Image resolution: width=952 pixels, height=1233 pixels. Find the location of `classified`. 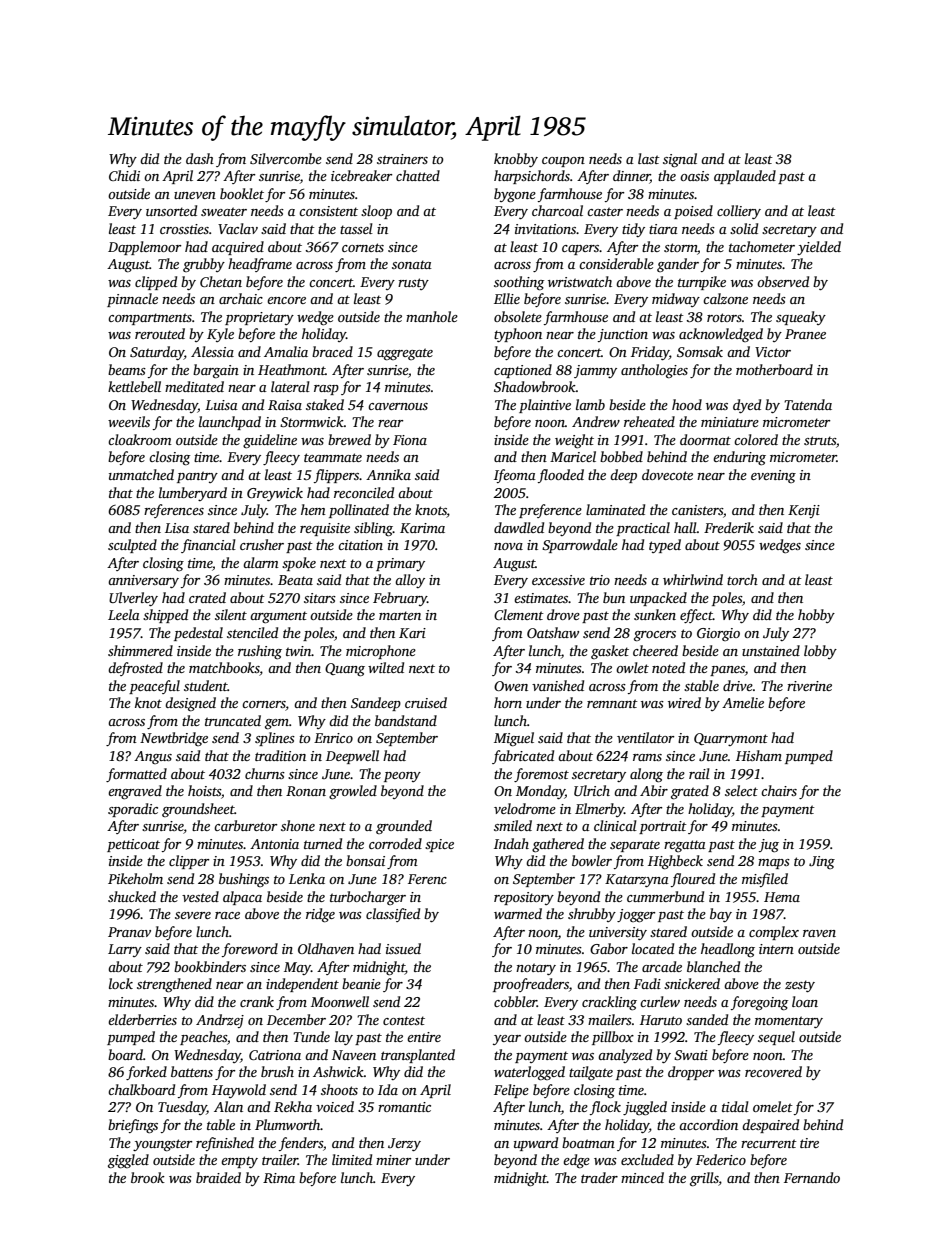

classified is located at coordinates (393, 915).
